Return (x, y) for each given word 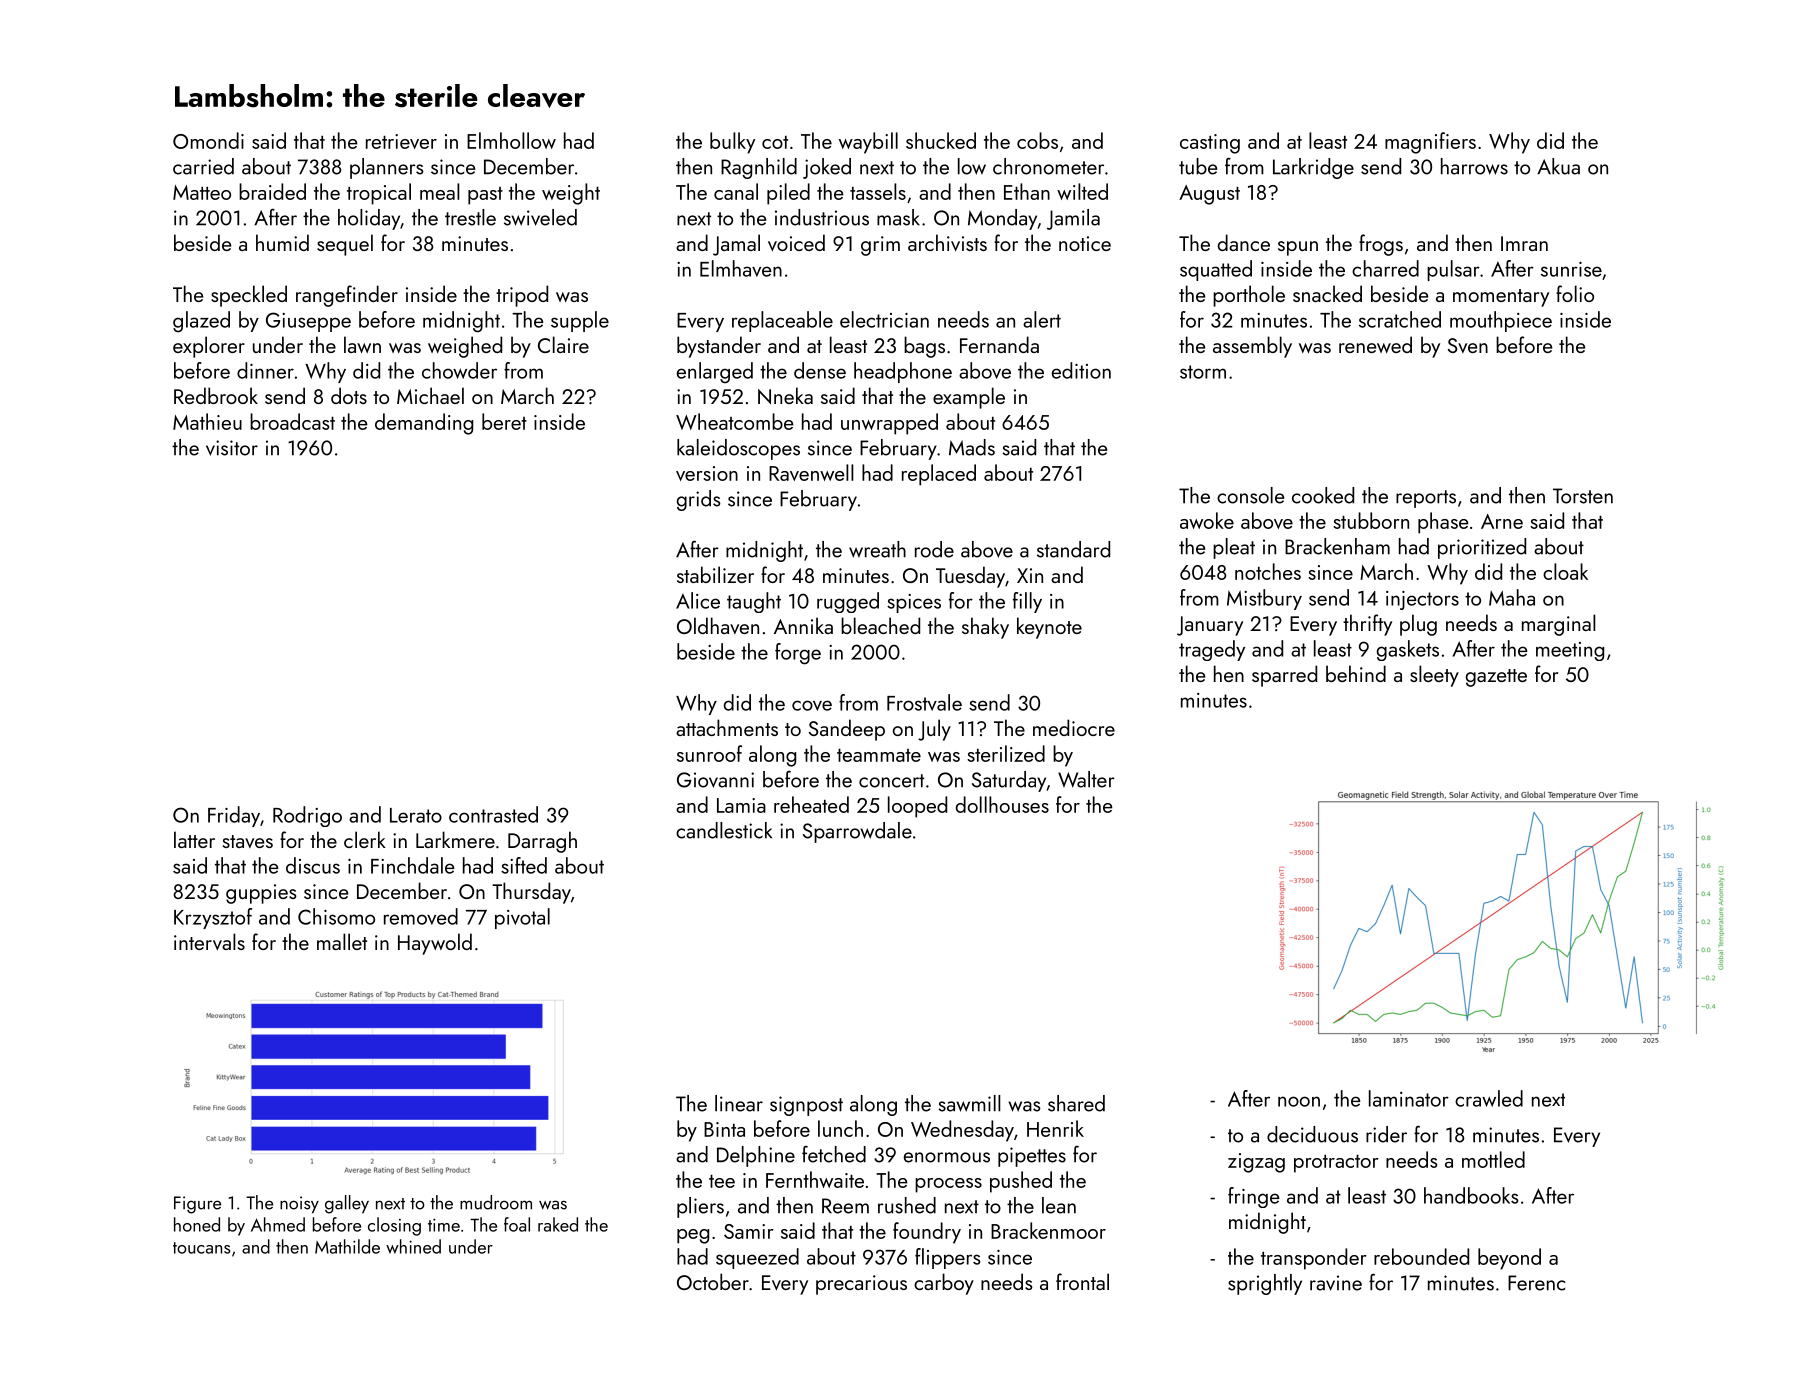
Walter (1086, 779)
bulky (732, 143)
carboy (944, 1284)
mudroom (496, 1202)
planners (387, 168)
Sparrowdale (857, 832)
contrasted (493, 814)
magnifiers (1430, 143)
